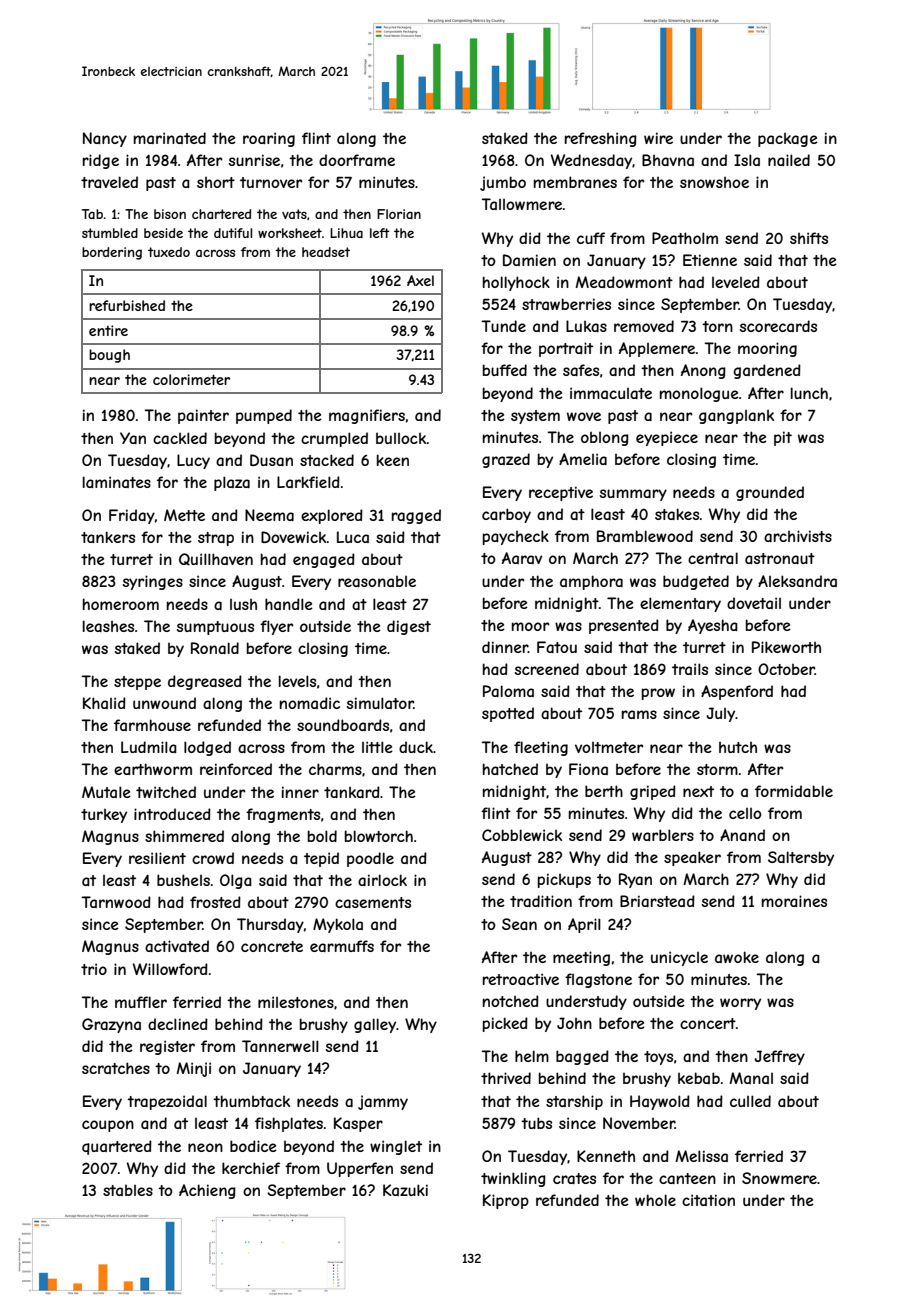  I want to click on lunch, so click(809, 393).
